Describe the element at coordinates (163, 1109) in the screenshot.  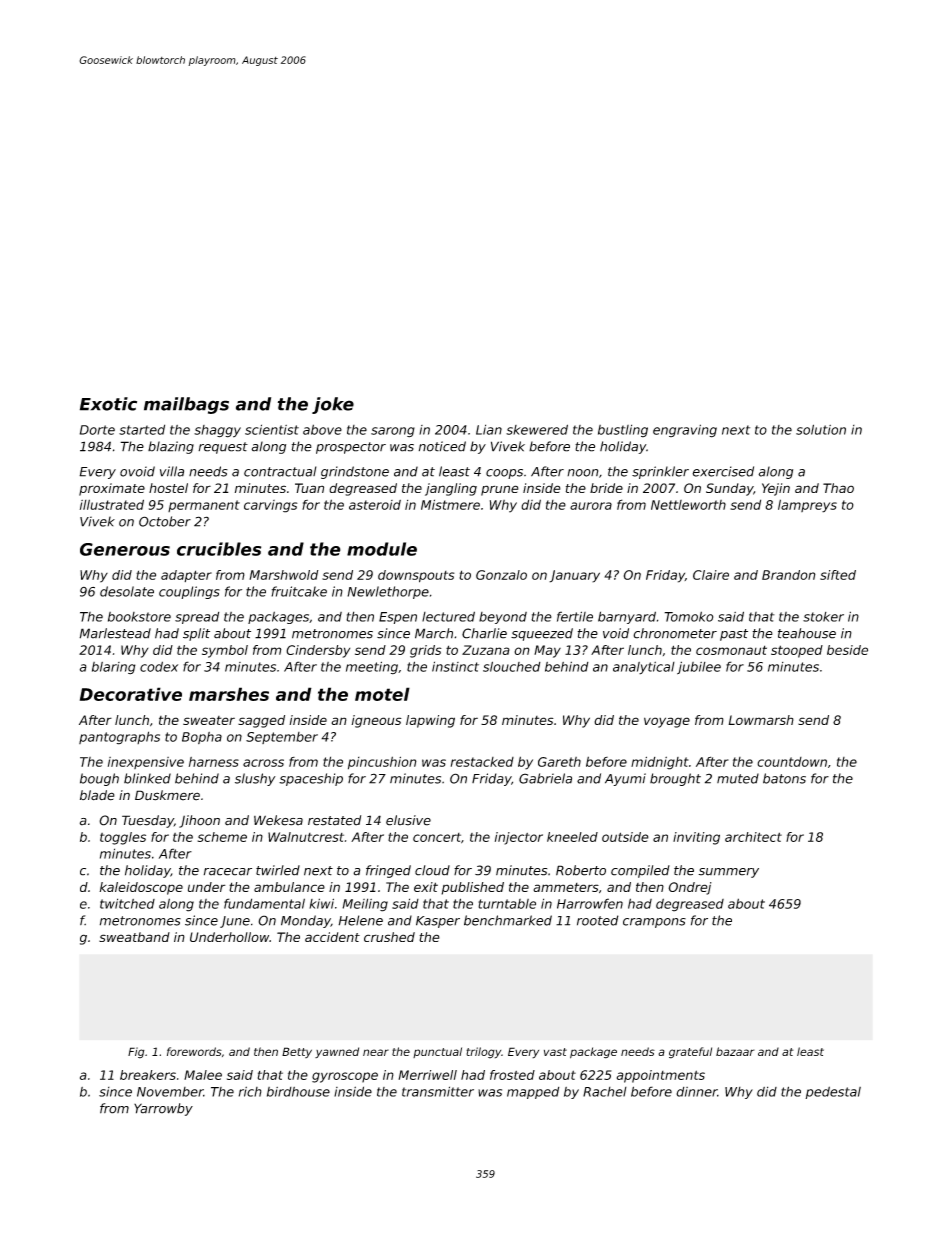
I see `Yarrowby` at that location.
